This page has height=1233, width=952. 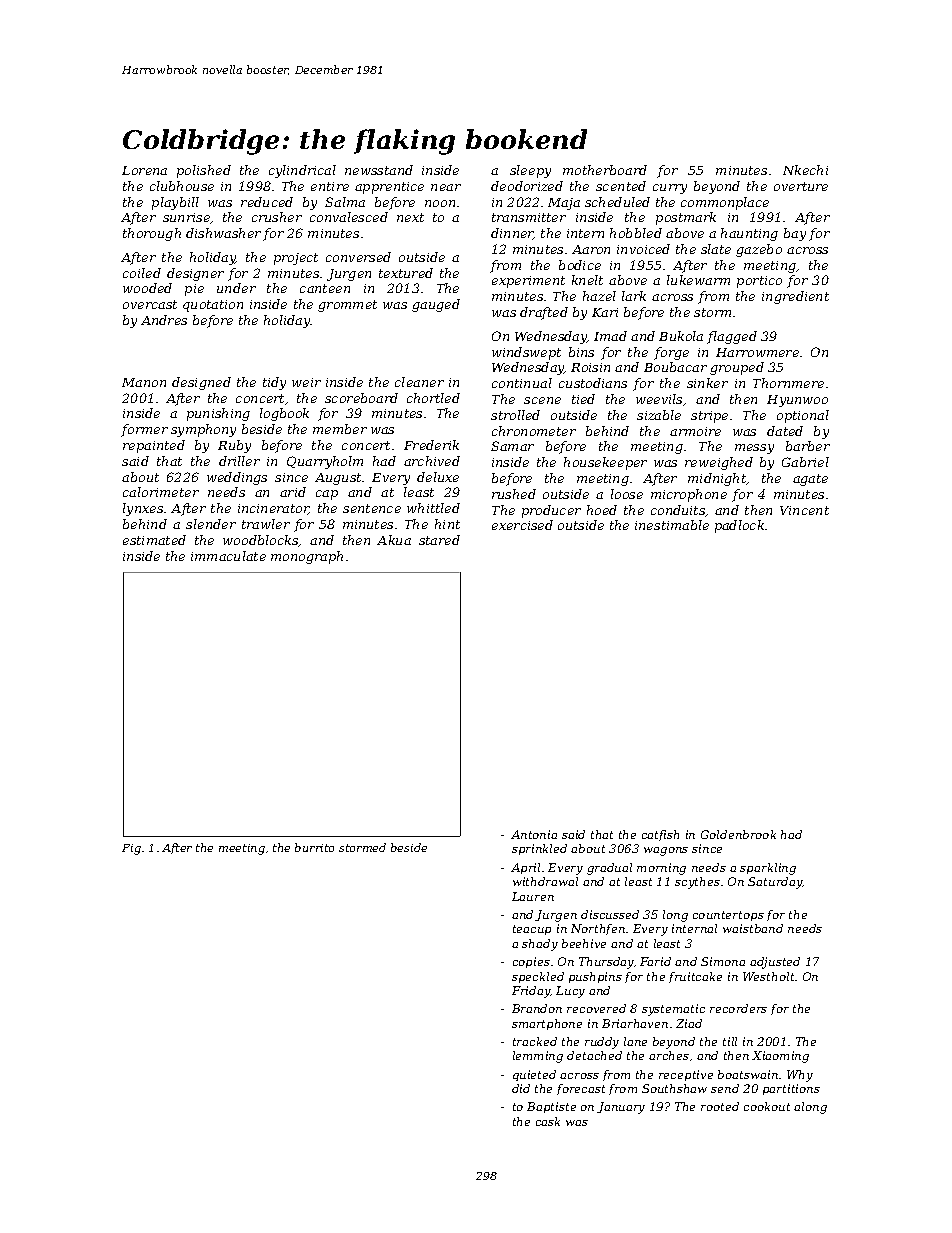 What do you see at coordinates (804, 510) in the page?
I see `Vincent` at bounding box center [804, 510].
